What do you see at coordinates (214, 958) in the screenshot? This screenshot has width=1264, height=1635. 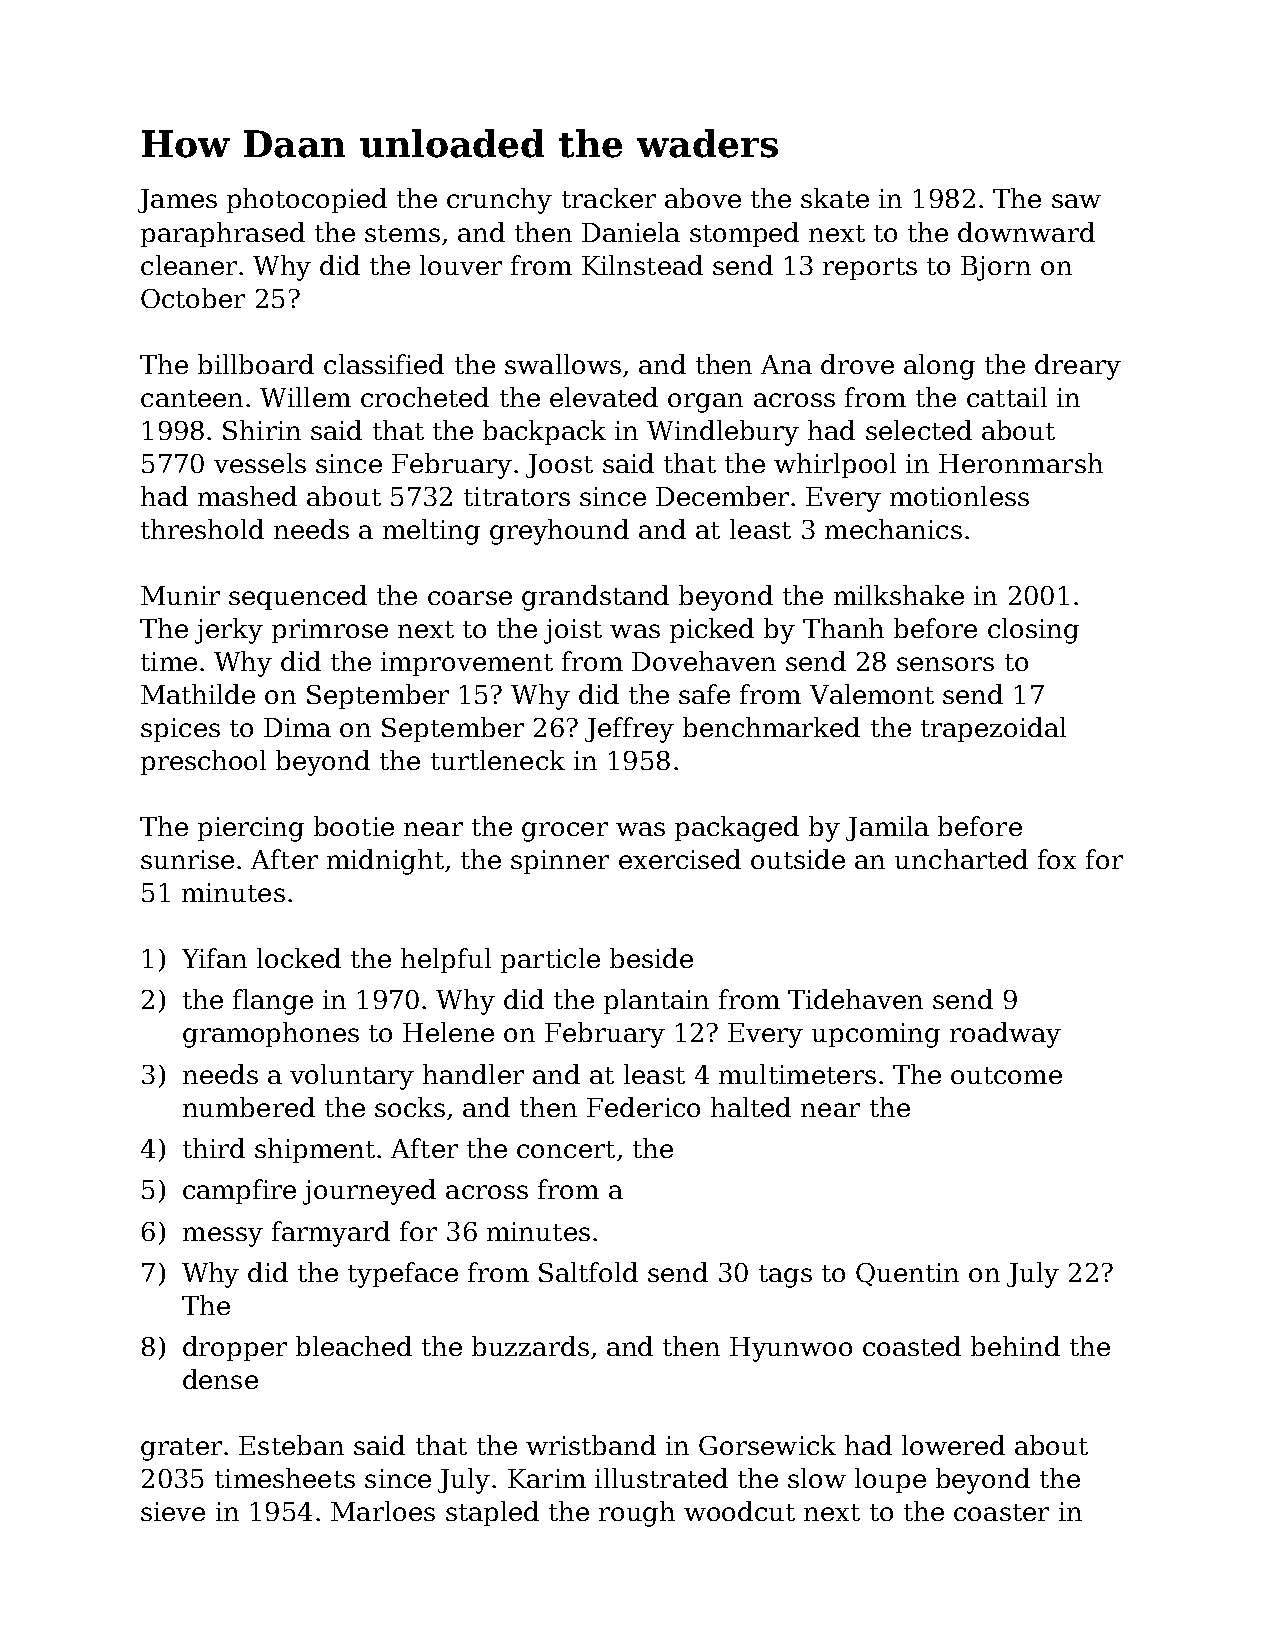 I see `Yifan` at bounding box center [214, 958].
